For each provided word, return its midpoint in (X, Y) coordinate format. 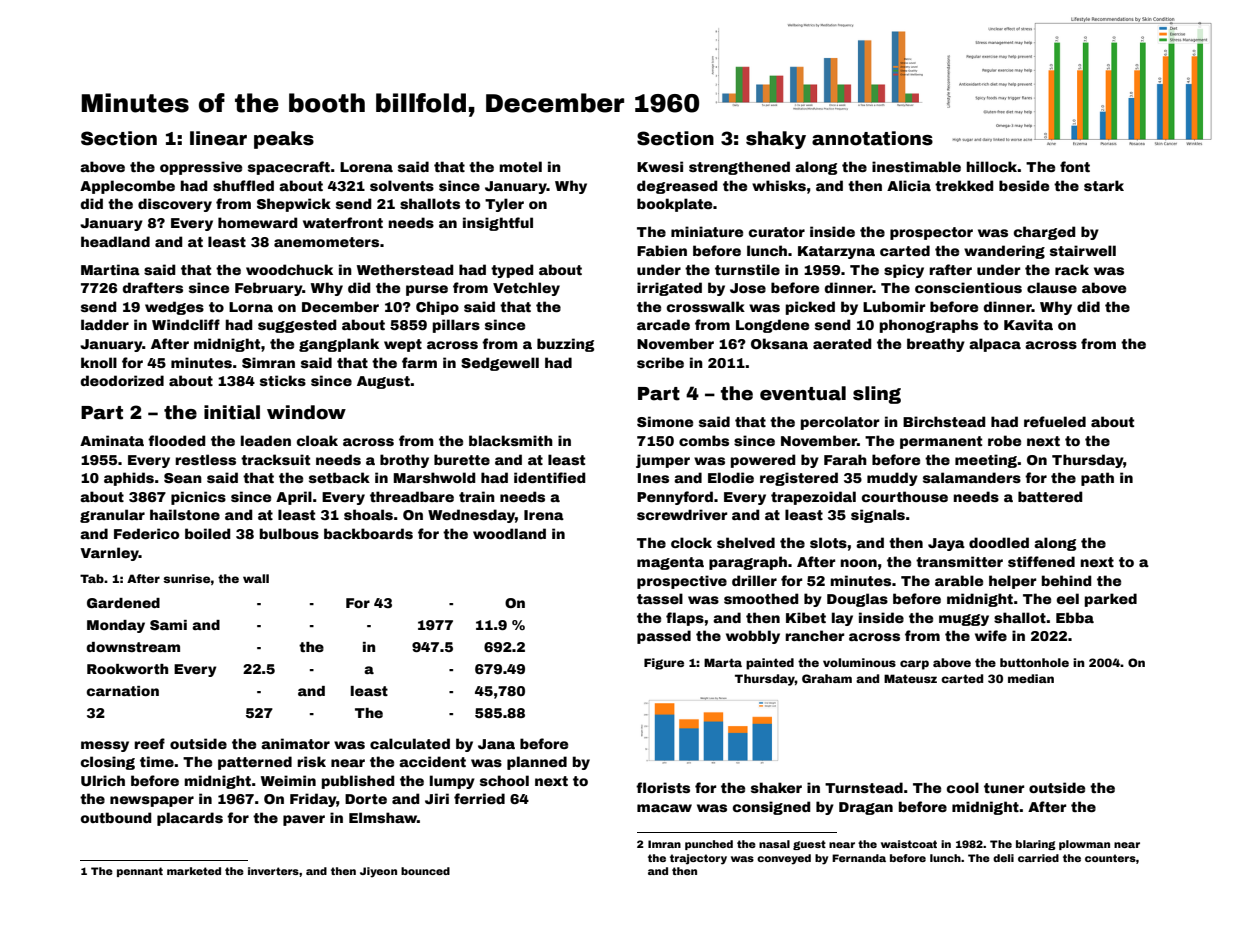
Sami (168, 625)
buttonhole (1034, 662)
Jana (496, 744)
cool (963, 787)
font (1075, 166)
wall (256, 578)
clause (1052, 287)
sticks (283, 380)
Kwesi (660, 166)
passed (664, 637)
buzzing (565, 345)
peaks (284, 140)
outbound (116, 817)
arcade (663, 324)
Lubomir (894, 306)
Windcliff (186, 324)
